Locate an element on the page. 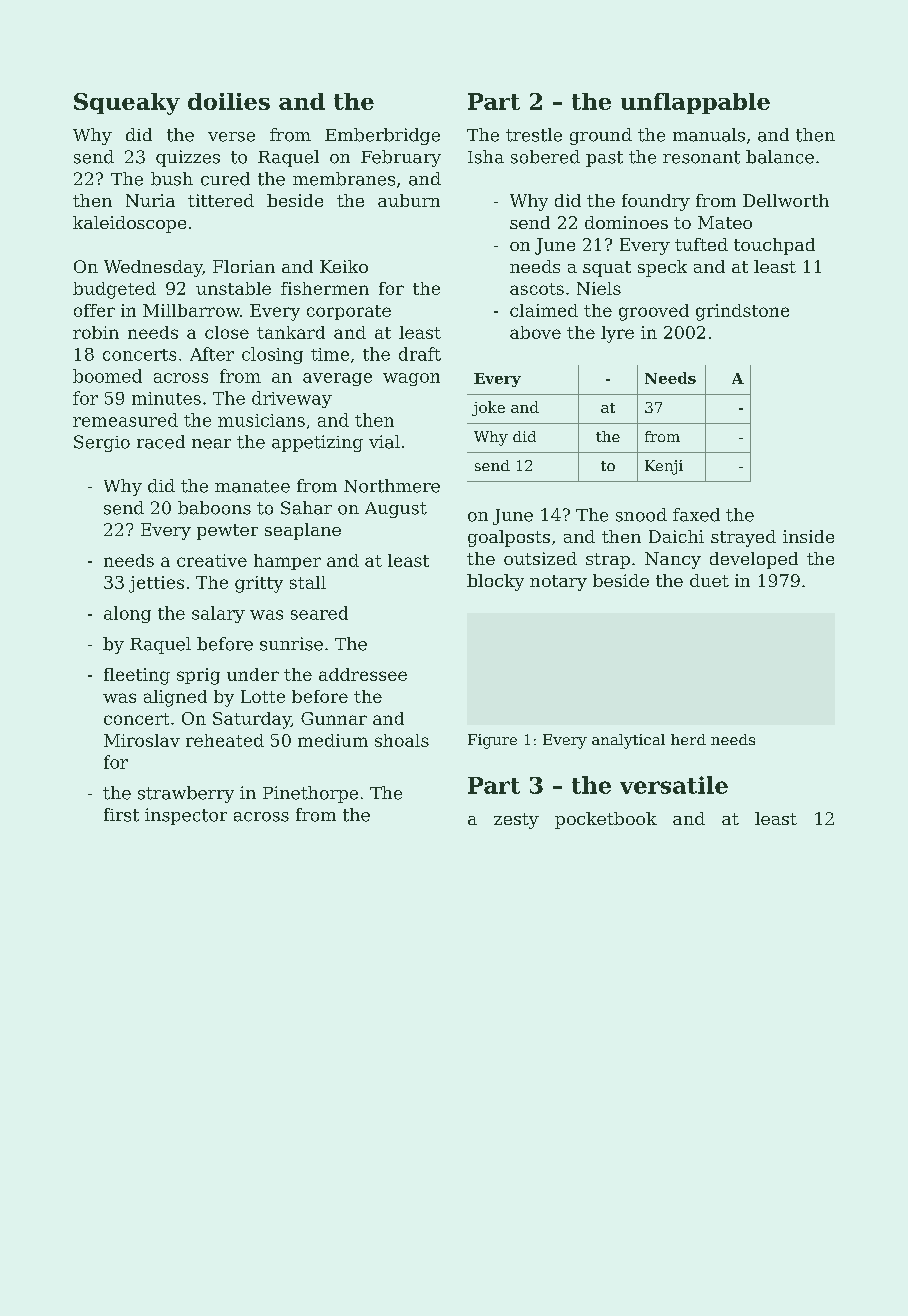 This document has height=1316, width=908. Keiko is located at coordinates (344, 266).
